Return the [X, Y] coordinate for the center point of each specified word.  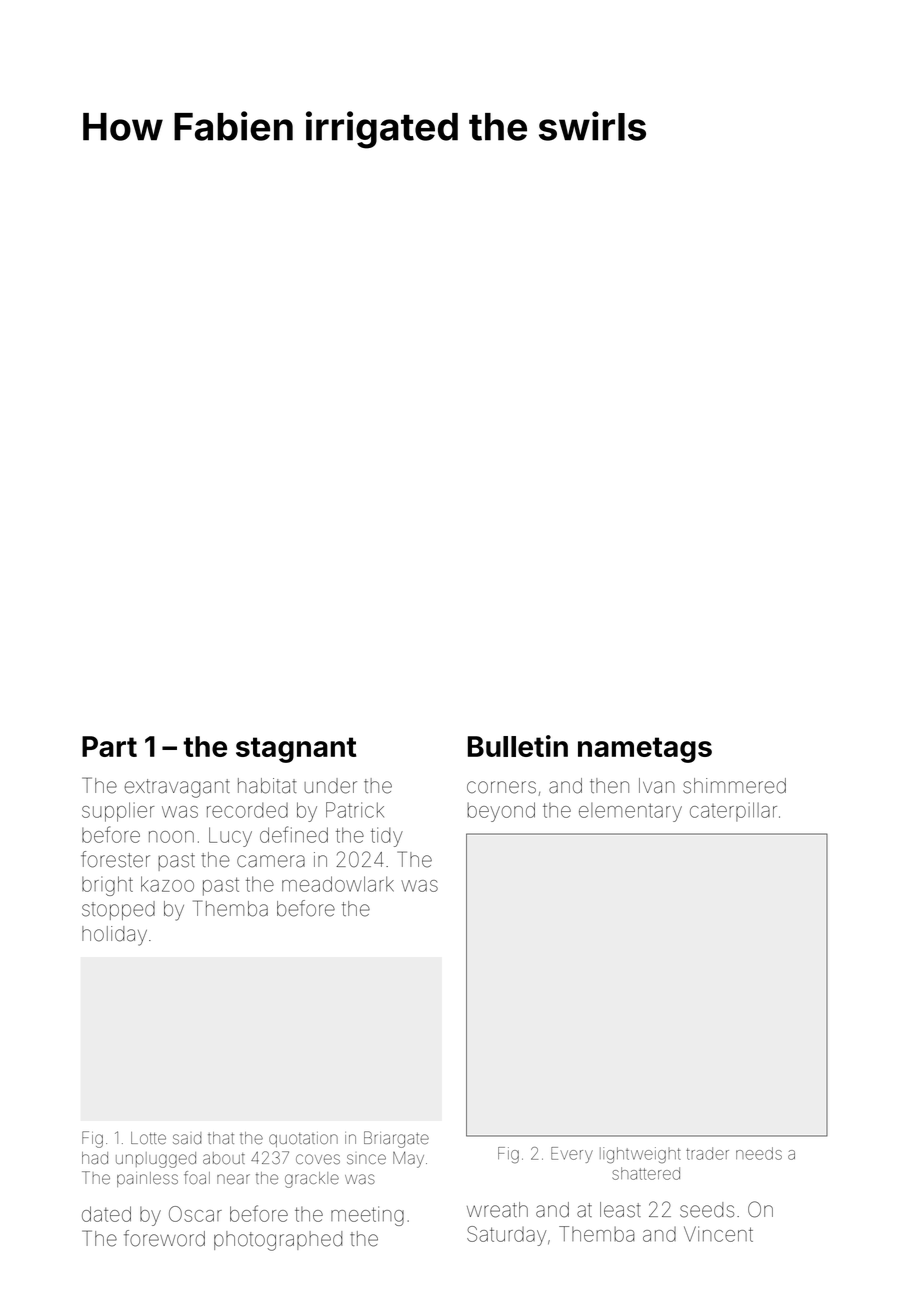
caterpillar [733, 812]
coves [318, 1159]
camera [271, 861]
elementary [630, 812]
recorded [247, 810]
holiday [114, 936]
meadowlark [338, 884]
